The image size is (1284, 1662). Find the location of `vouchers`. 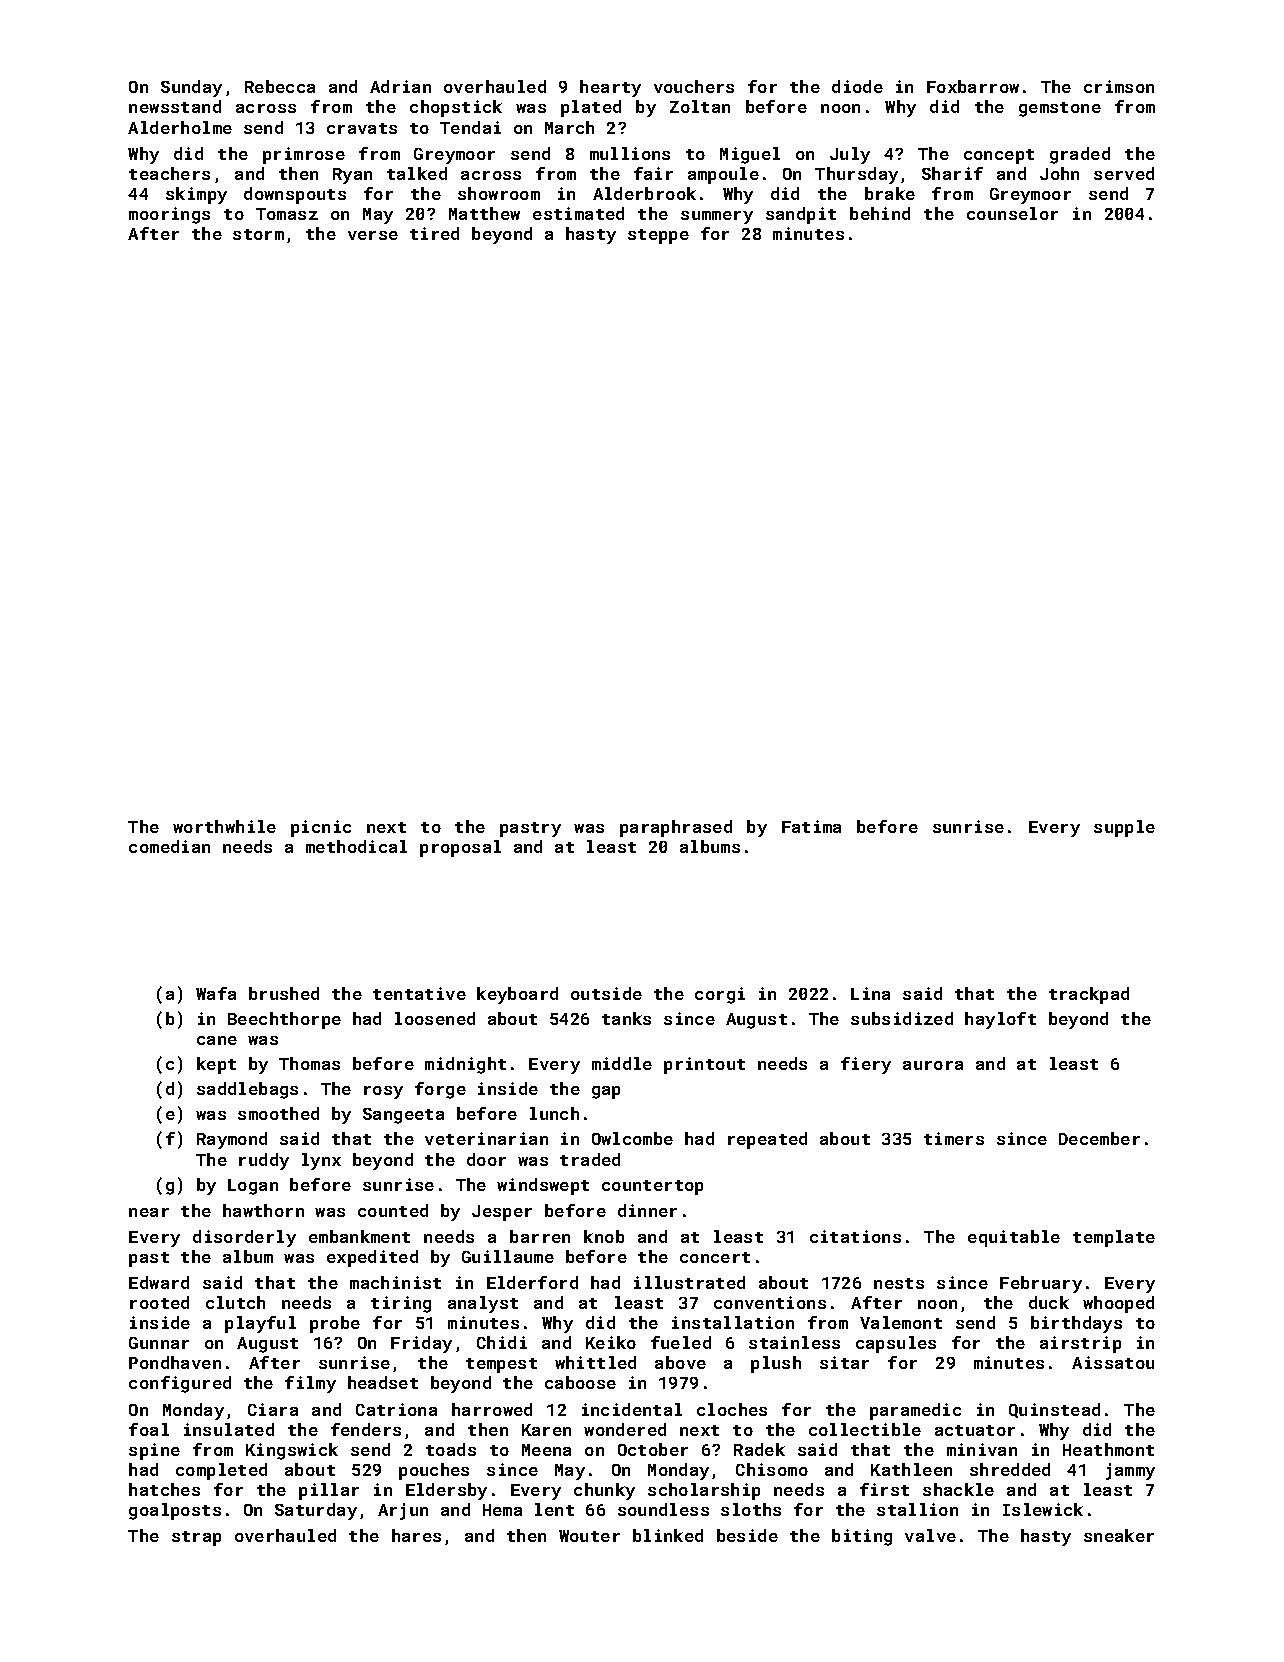

vouchers is located at coordinates (694, 86).
